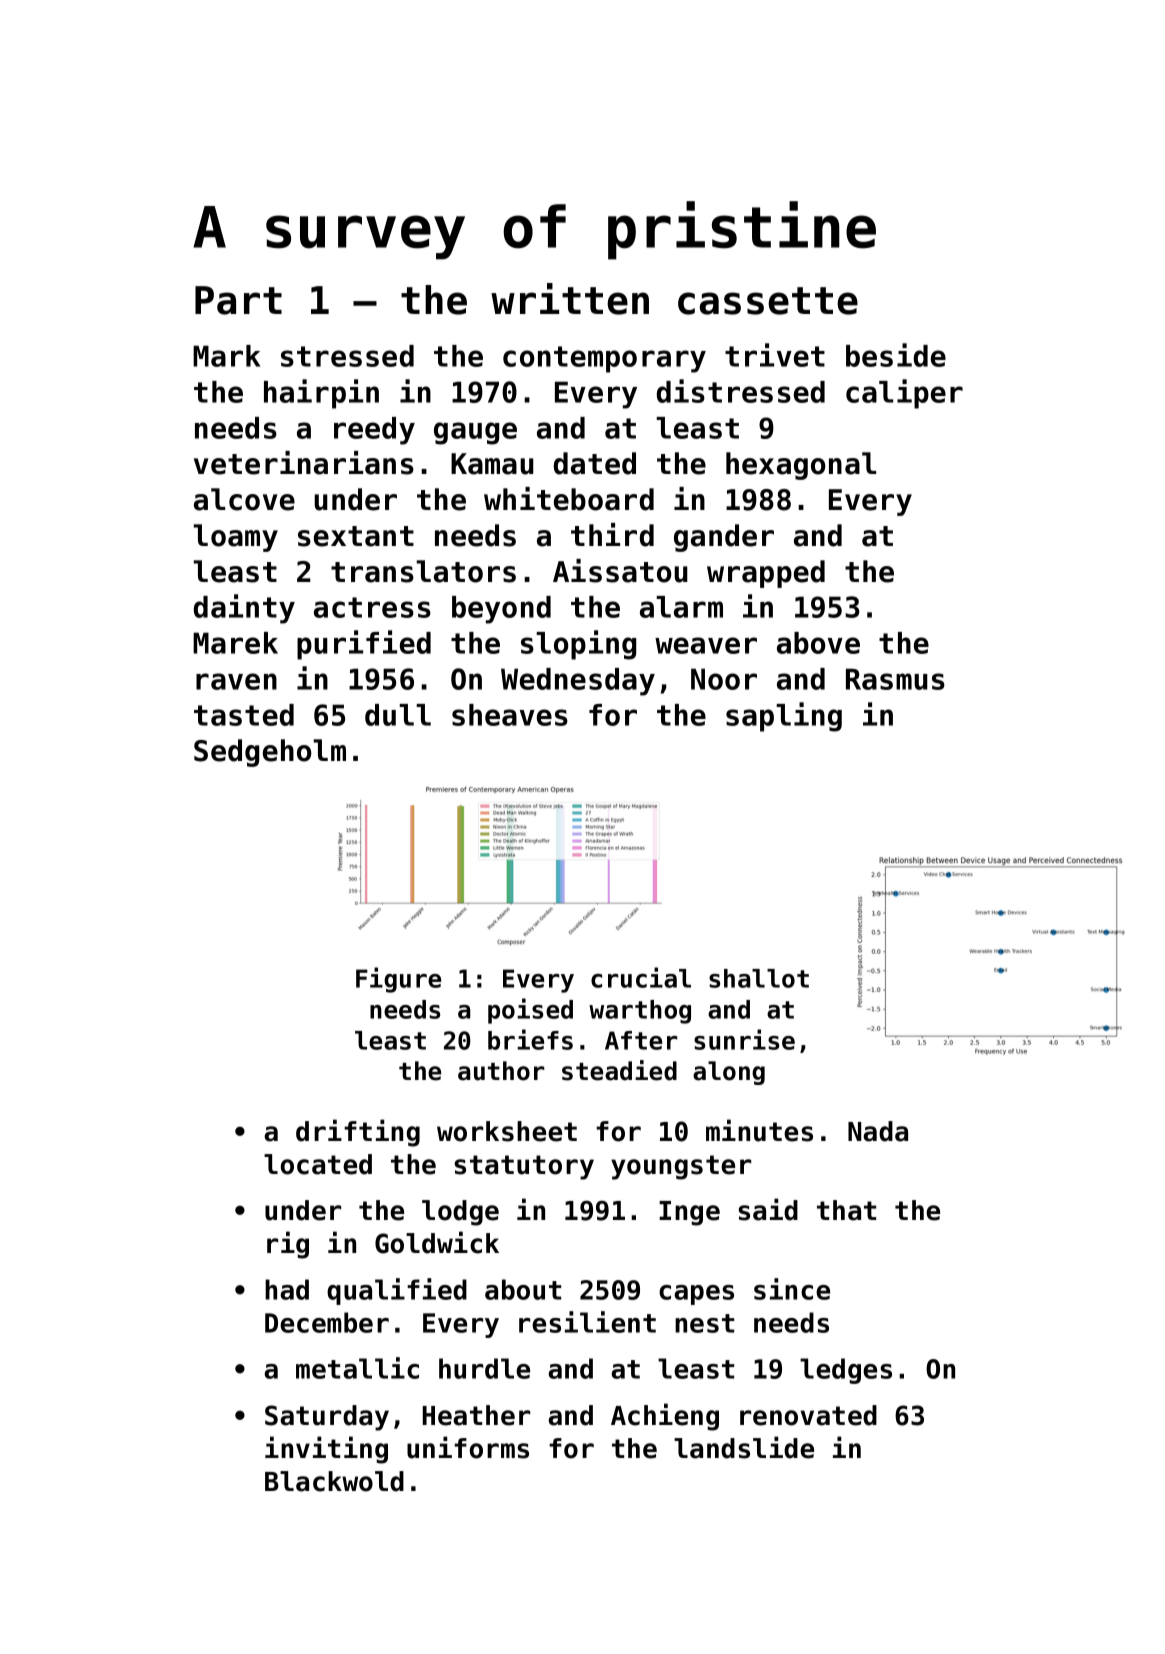 The width and height of the image is (1165, 1654). What do you see at coordinates (398, 715) in the image?
I see `dull` at bounding box center [398, 715].
